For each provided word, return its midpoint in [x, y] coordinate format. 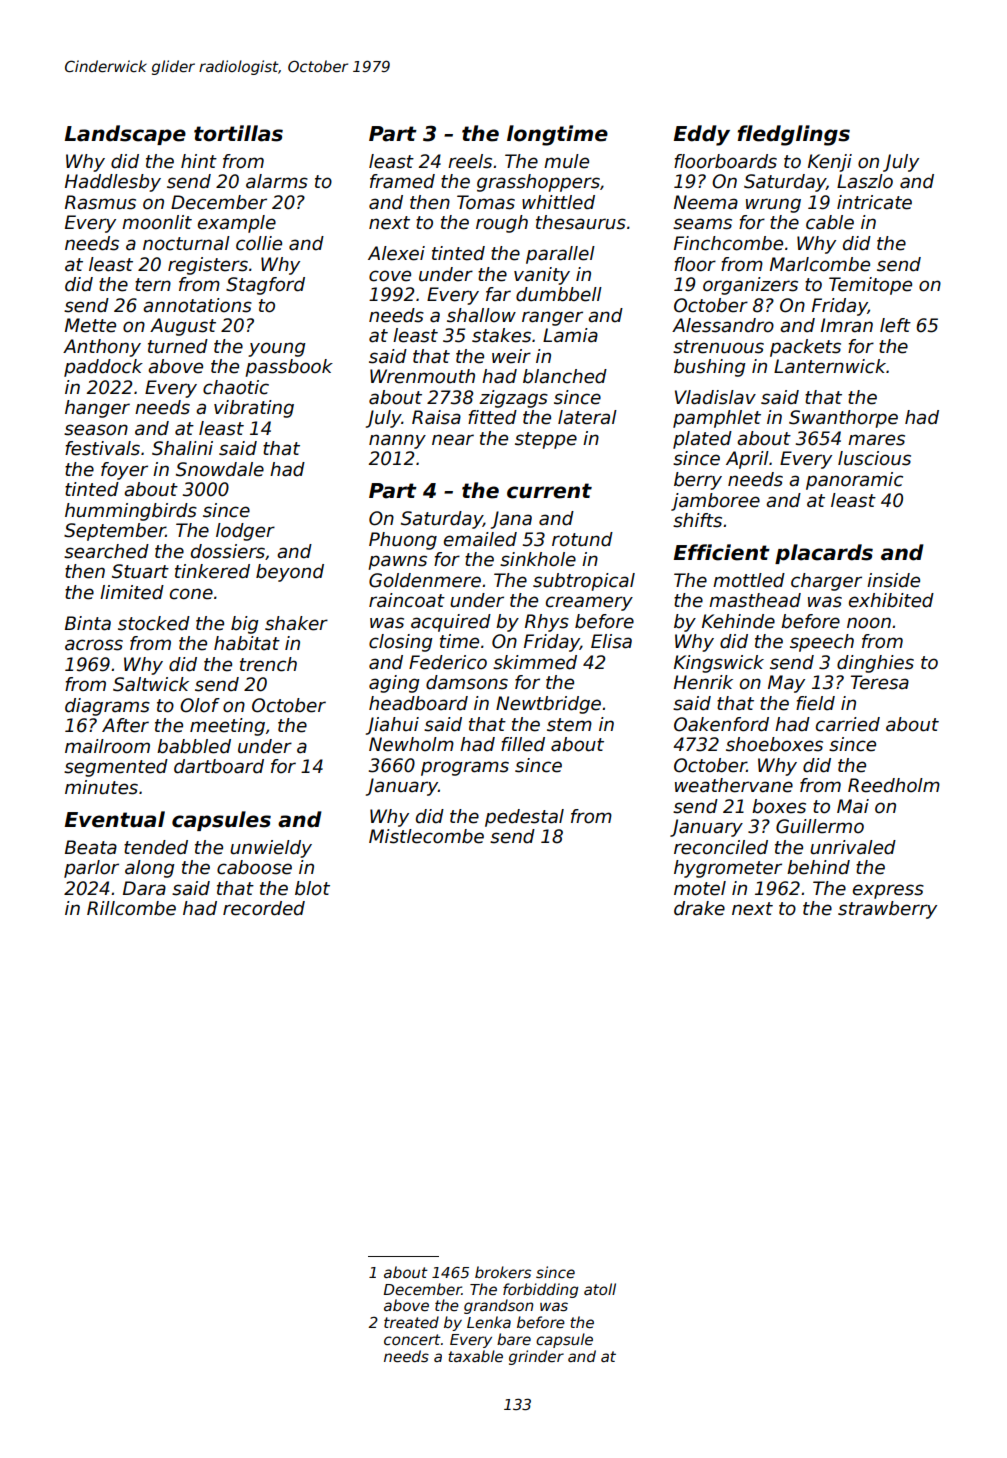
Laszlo [865, 181]
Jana [511, 520]
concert [412, 1339]
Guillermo [820, 826]
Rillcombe [131, 908]
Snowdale [220, 469]
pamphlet [717, 419]
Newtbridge [548, 705]
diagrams [107, 707]
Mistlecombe [426, 836]
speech [822, 643]
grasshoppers [538, 183]
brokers [503, 1272]
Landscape [125, 135]
